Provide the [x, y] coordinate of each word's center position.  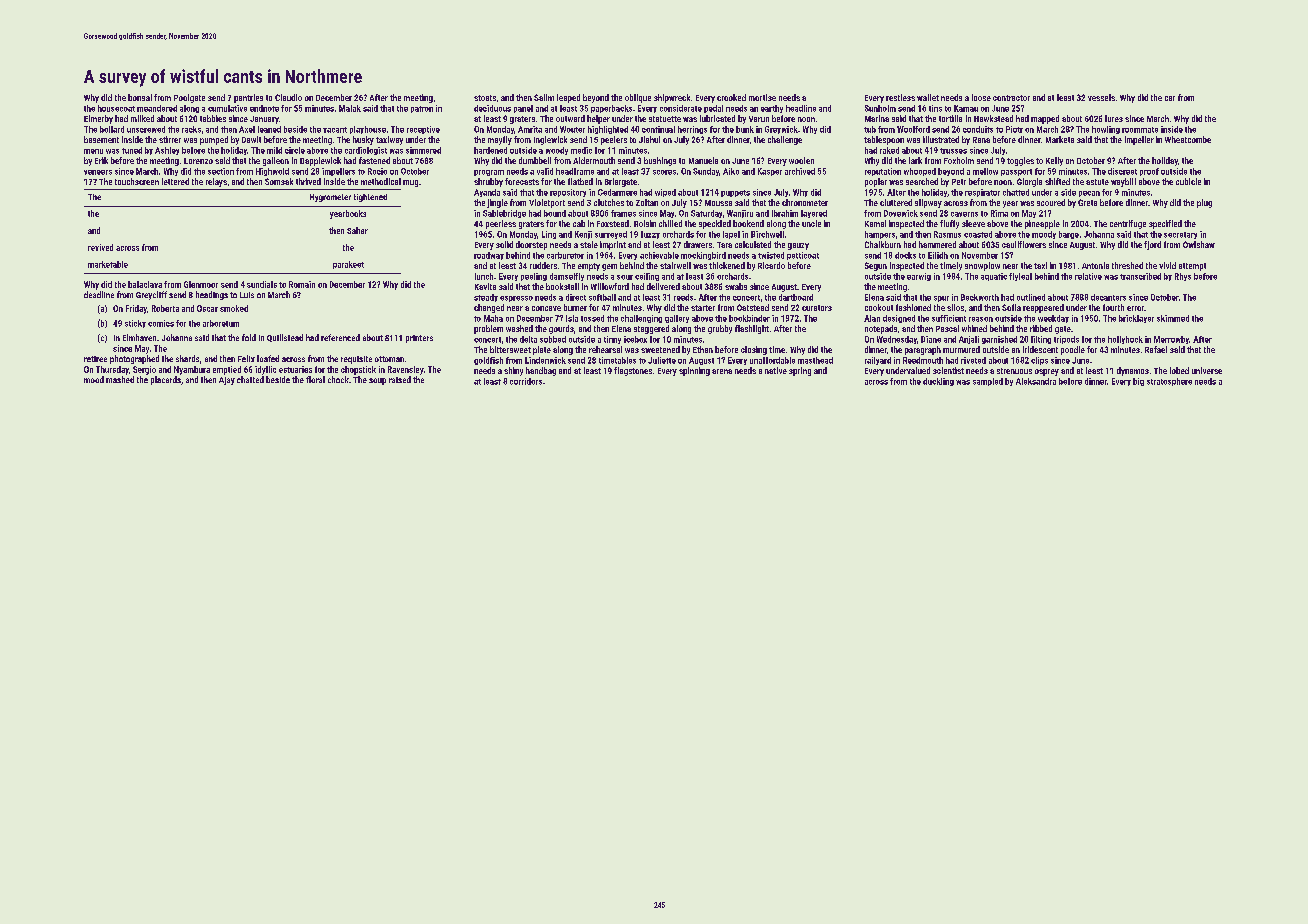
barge [1069, 235]
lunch [484, 276]
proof [1149, 172]
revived [100, 247]
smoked [234, 308]
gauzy [798, 246]
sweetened [660, 349]
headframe [575, 171]
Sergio [144, 370]
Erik [101, 160]
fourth [1113, 307]
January [264, 120]
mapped [1045, 119]
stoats [485, 98]
